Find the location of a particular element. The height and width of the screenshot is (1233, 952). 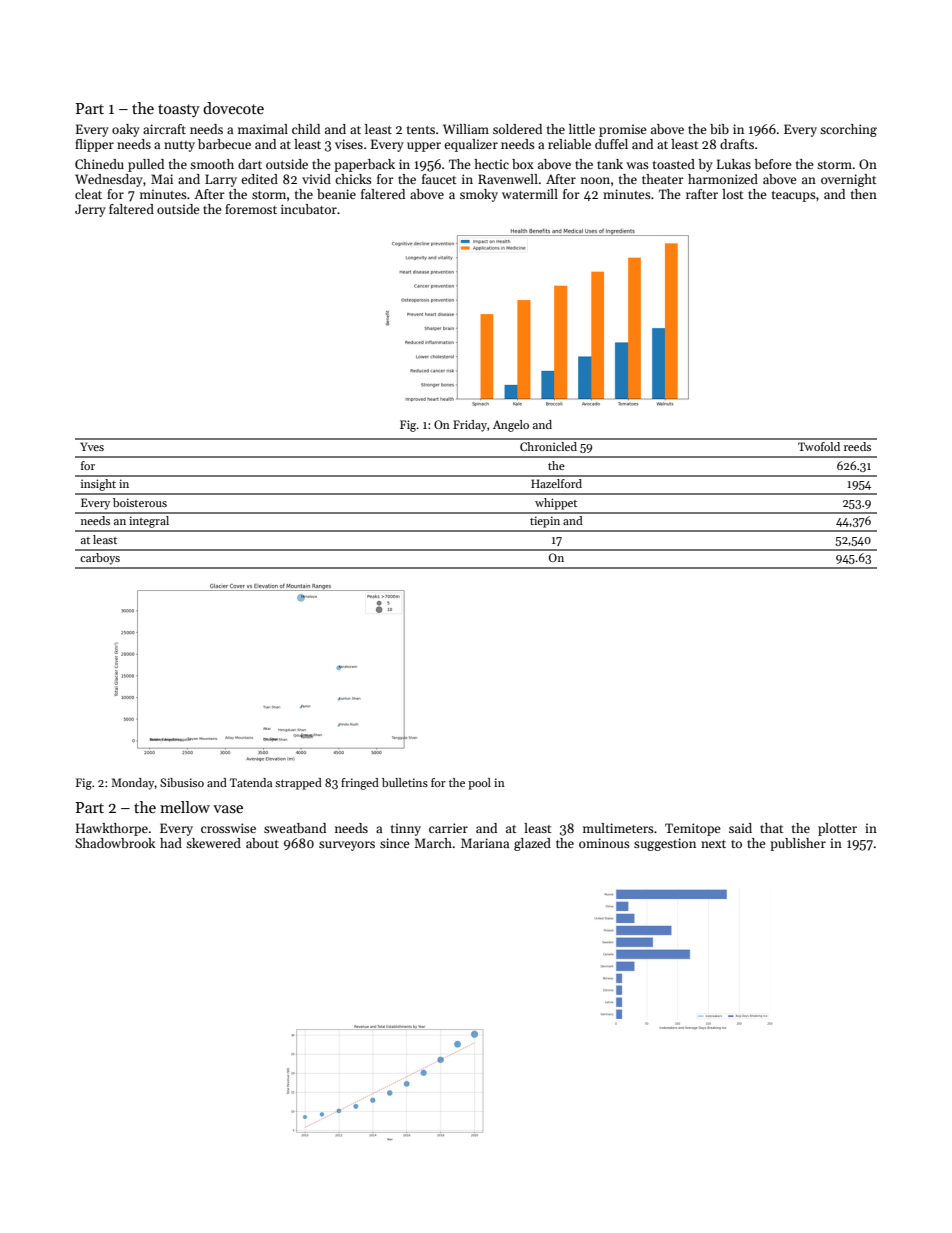

Jerry is located at coordinates (90, 210).
